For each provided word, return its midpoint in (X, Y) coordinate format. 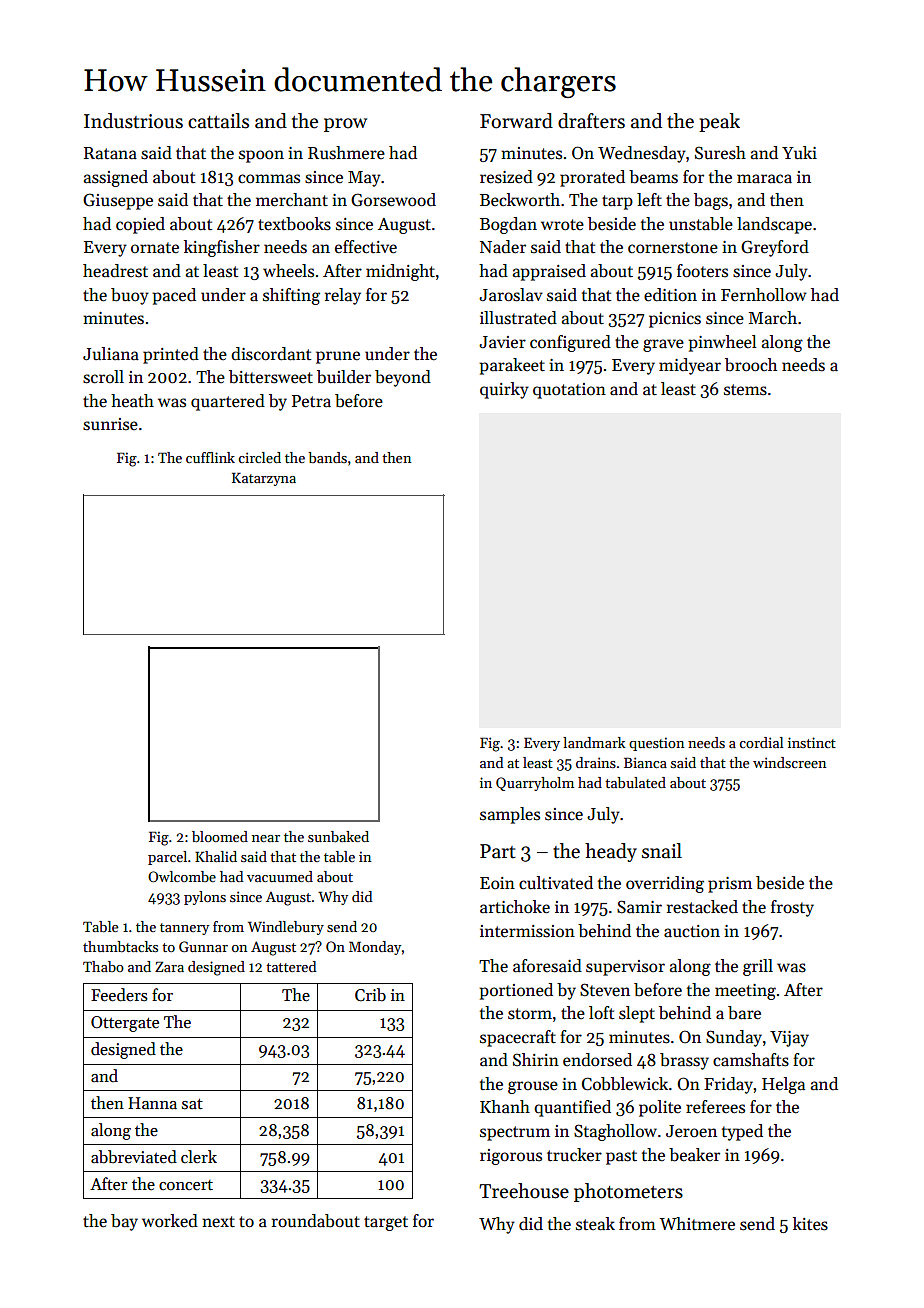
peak (719, 122)
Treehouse (524, 1191)
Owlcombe (182, 876)
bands (327, 457)
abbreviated (134, 1157)
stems (745, 390)
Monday (375, 948)
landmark (594, 742)
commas (269, 179)
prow (345, 125)
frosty (792, 908)
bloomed (220, 836)
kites (810, 1224)
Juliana (111, 354)
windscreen (789, 762)
